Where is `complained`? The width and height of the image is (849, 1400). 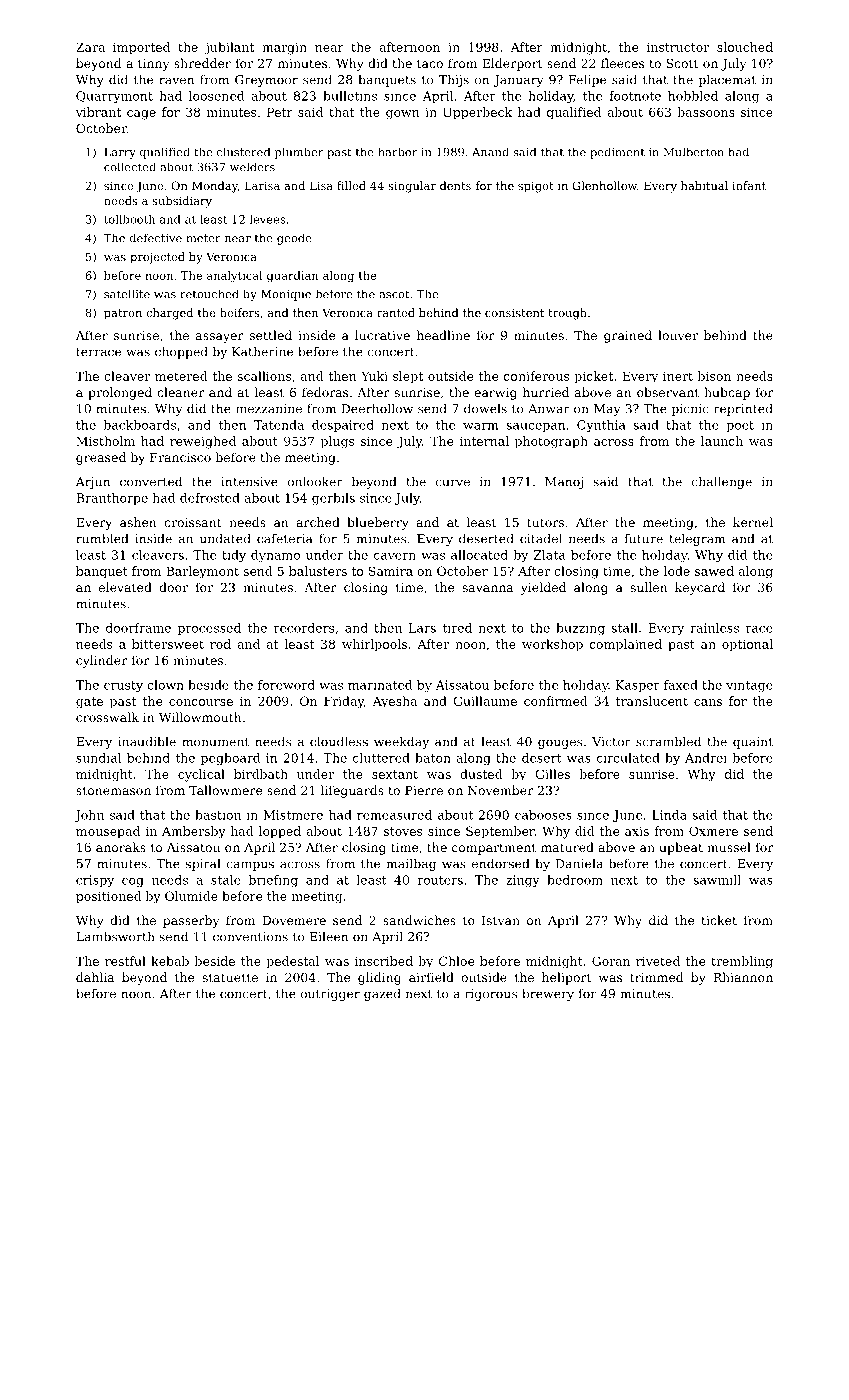
complained is located at coordinates (626, 645).
